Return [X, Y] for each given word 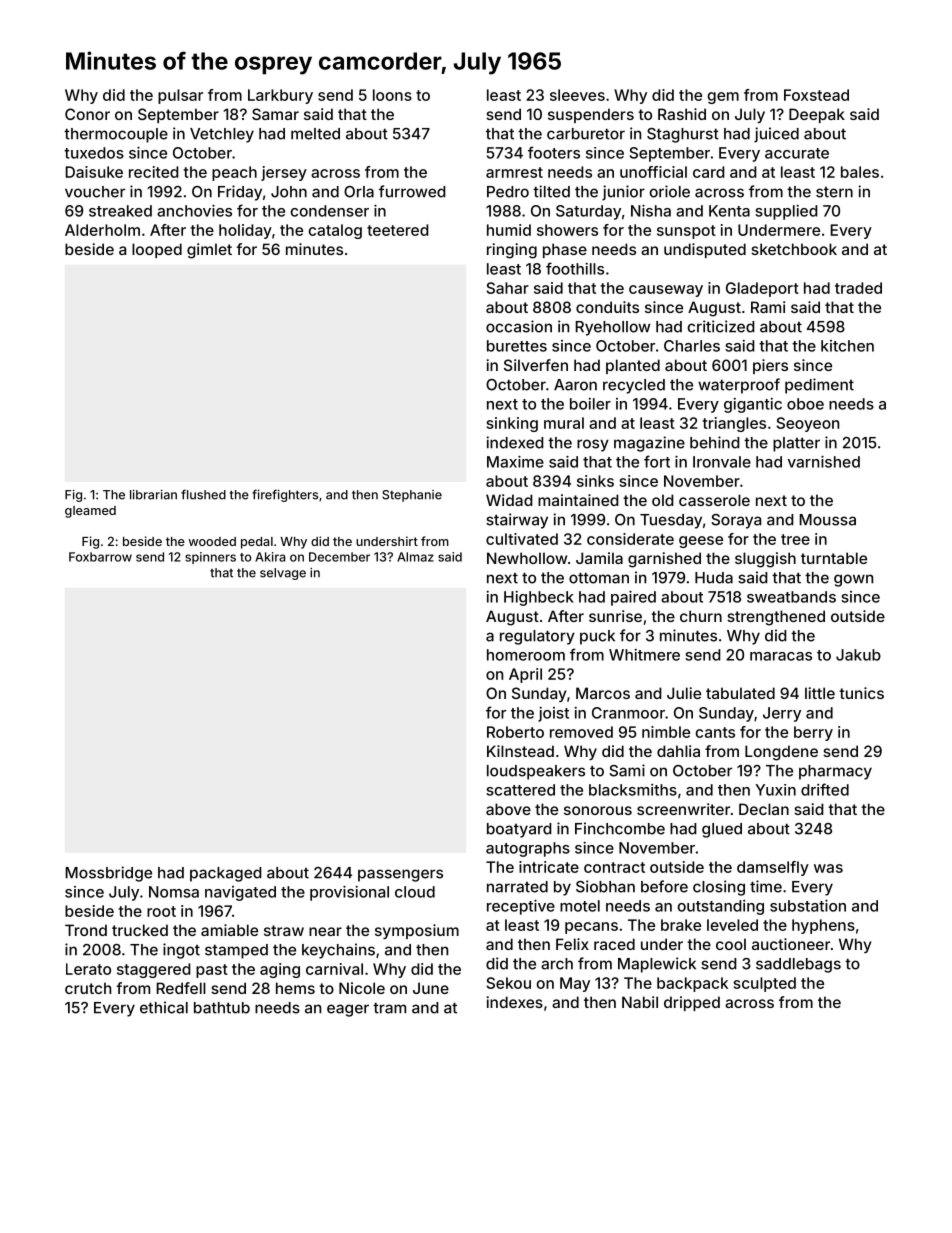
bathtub [222, 1008]
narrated [517, 887]
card [709, 172]
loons [392, 95]
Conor [87, 114]
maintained [578, 500]
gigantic [753, 405]
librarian [153, 495]
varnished [824, 462]
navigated [240, 893]
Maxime [515, 462]
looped [157, 250]
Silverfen [536, 365]
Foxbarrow [100, 557]
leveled [732, 925]
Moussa [827, 520]
